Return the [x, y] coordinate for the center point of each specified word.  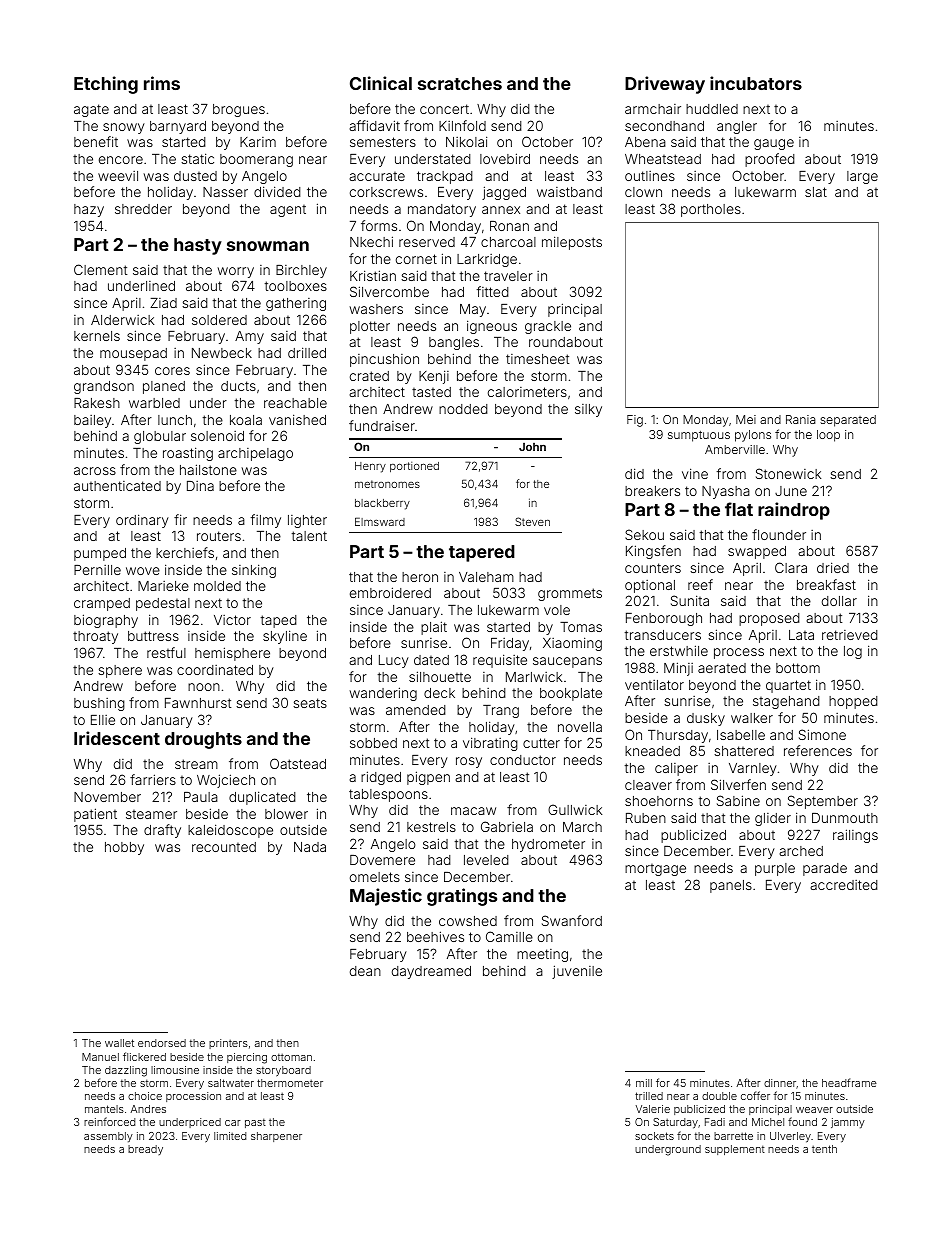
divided [277, 191]
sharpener [276, 1137]
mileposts [572, 243]
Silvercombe [389, 291]
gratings [462, 897]
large [862, 177]
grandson [104, 387]
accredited [844, 885]
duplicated [262, 798]
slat [816, 192]
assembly [108, 1137]
